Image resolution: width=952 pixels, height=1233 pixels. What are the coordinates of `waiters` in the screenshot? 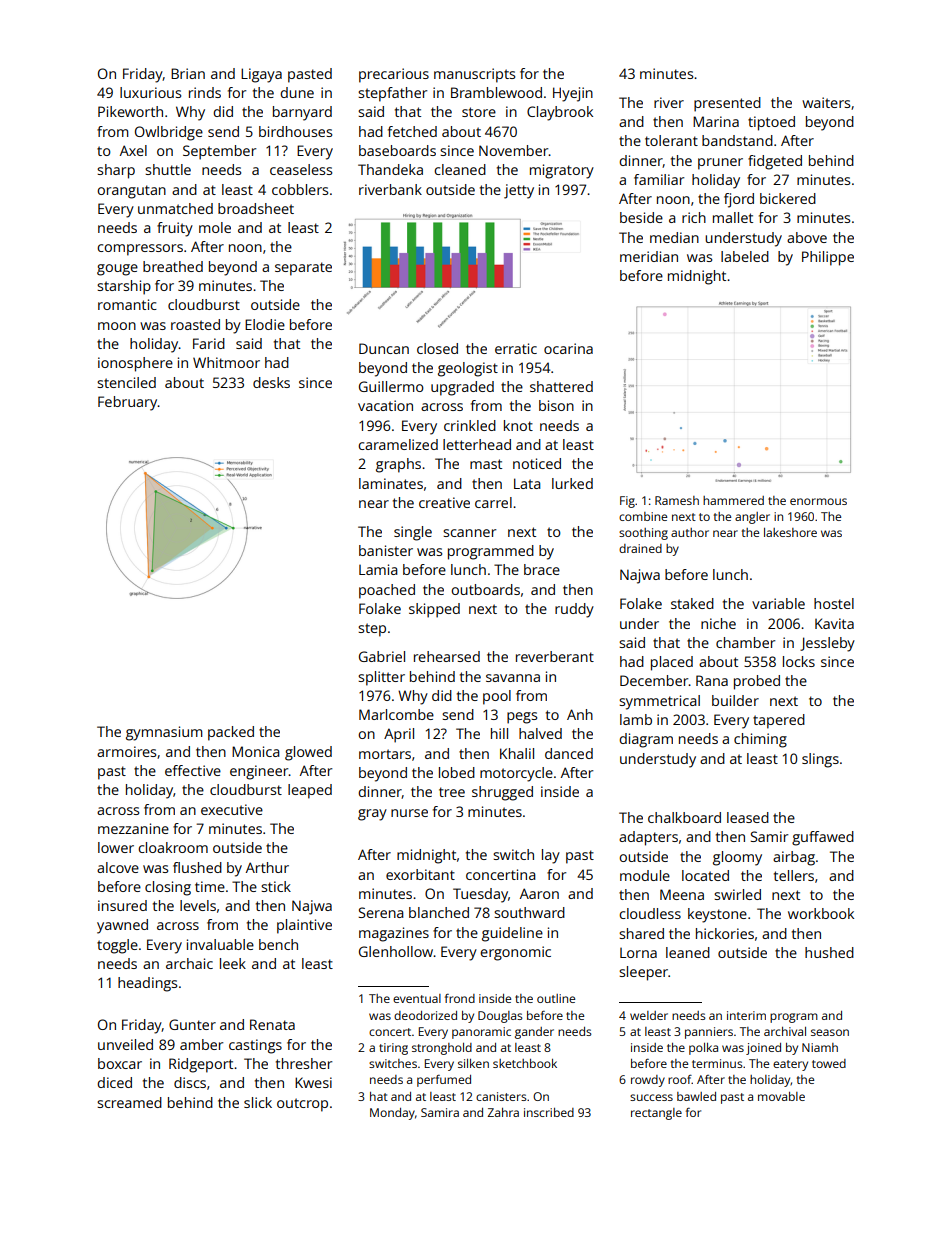 It's located at (826, 102).
